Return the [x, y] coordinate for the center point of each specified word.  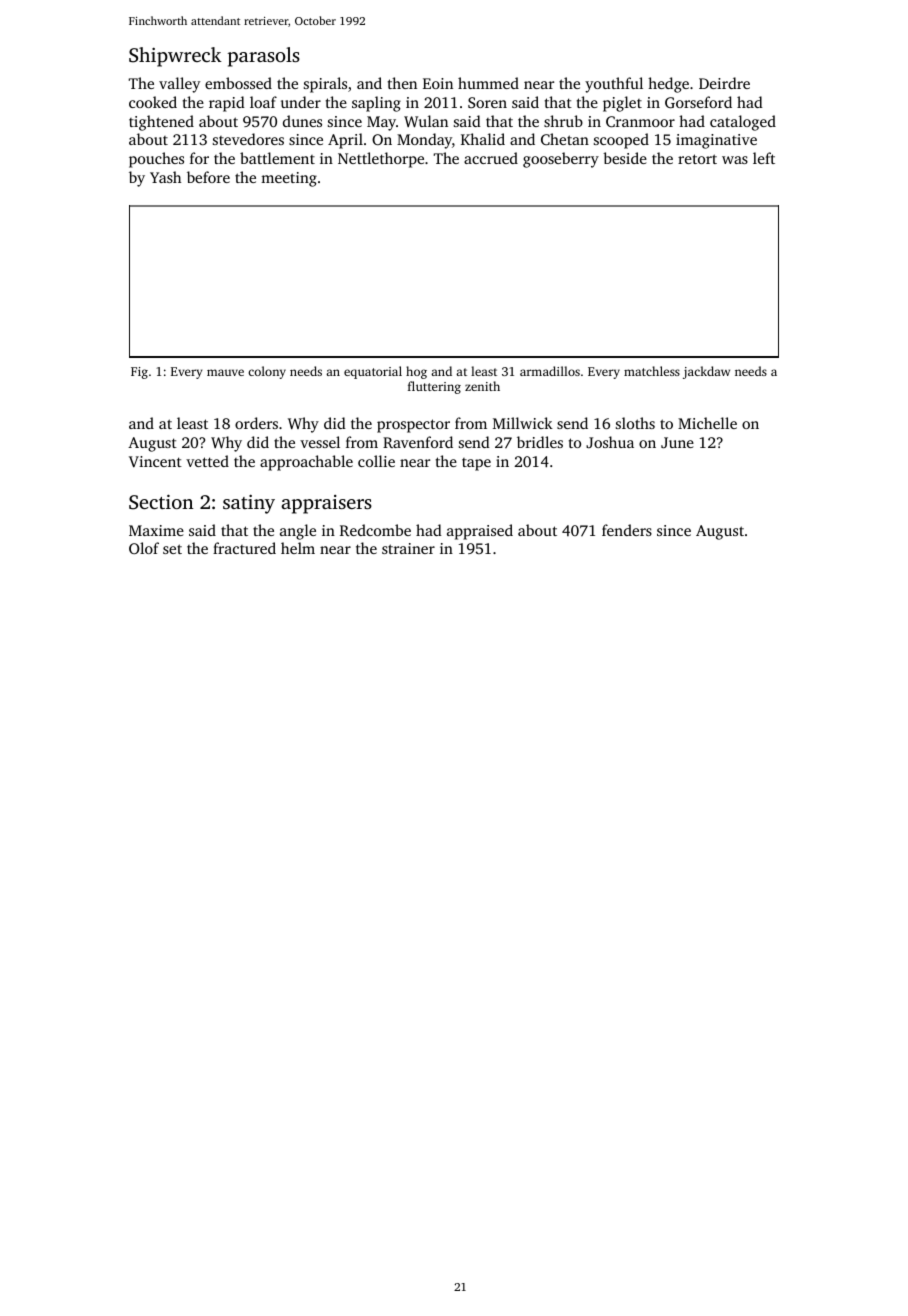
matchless [652, 371]
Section [161, 502]
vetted [207, 461]
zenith [482, 386]
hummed [488, 83]
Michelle [707, 423]
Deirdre [724, 83]
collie [376, 461]
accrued [491, 158]
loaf [263, 102]
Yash [165, 177]
